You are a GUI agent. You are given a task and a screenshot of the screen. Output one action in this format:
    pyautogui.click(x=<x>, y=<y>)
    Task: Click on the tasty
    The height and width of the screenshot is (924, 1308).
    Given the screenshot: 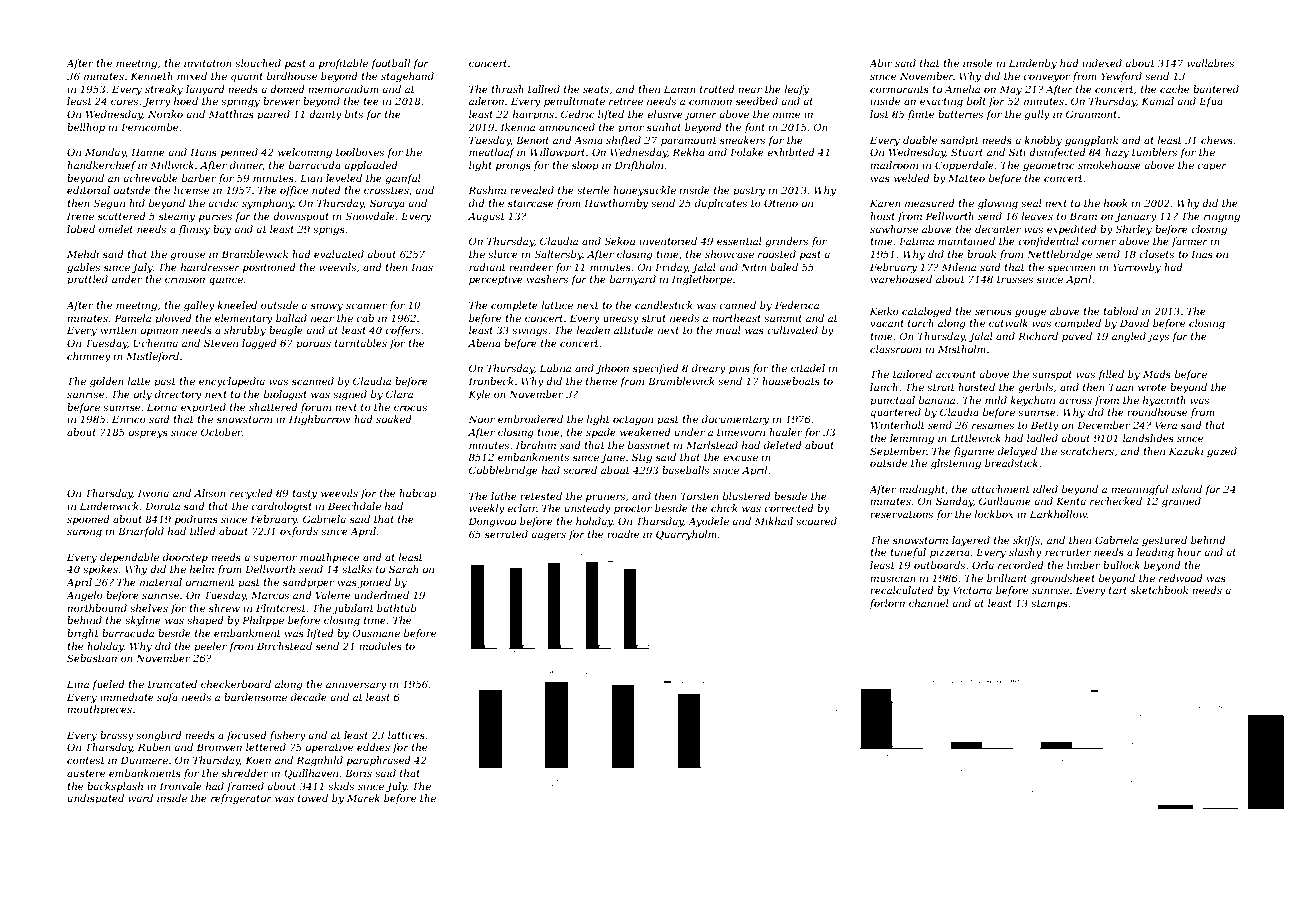 What is the action you would take?
    pyautogui.click(x=304, y=494)
